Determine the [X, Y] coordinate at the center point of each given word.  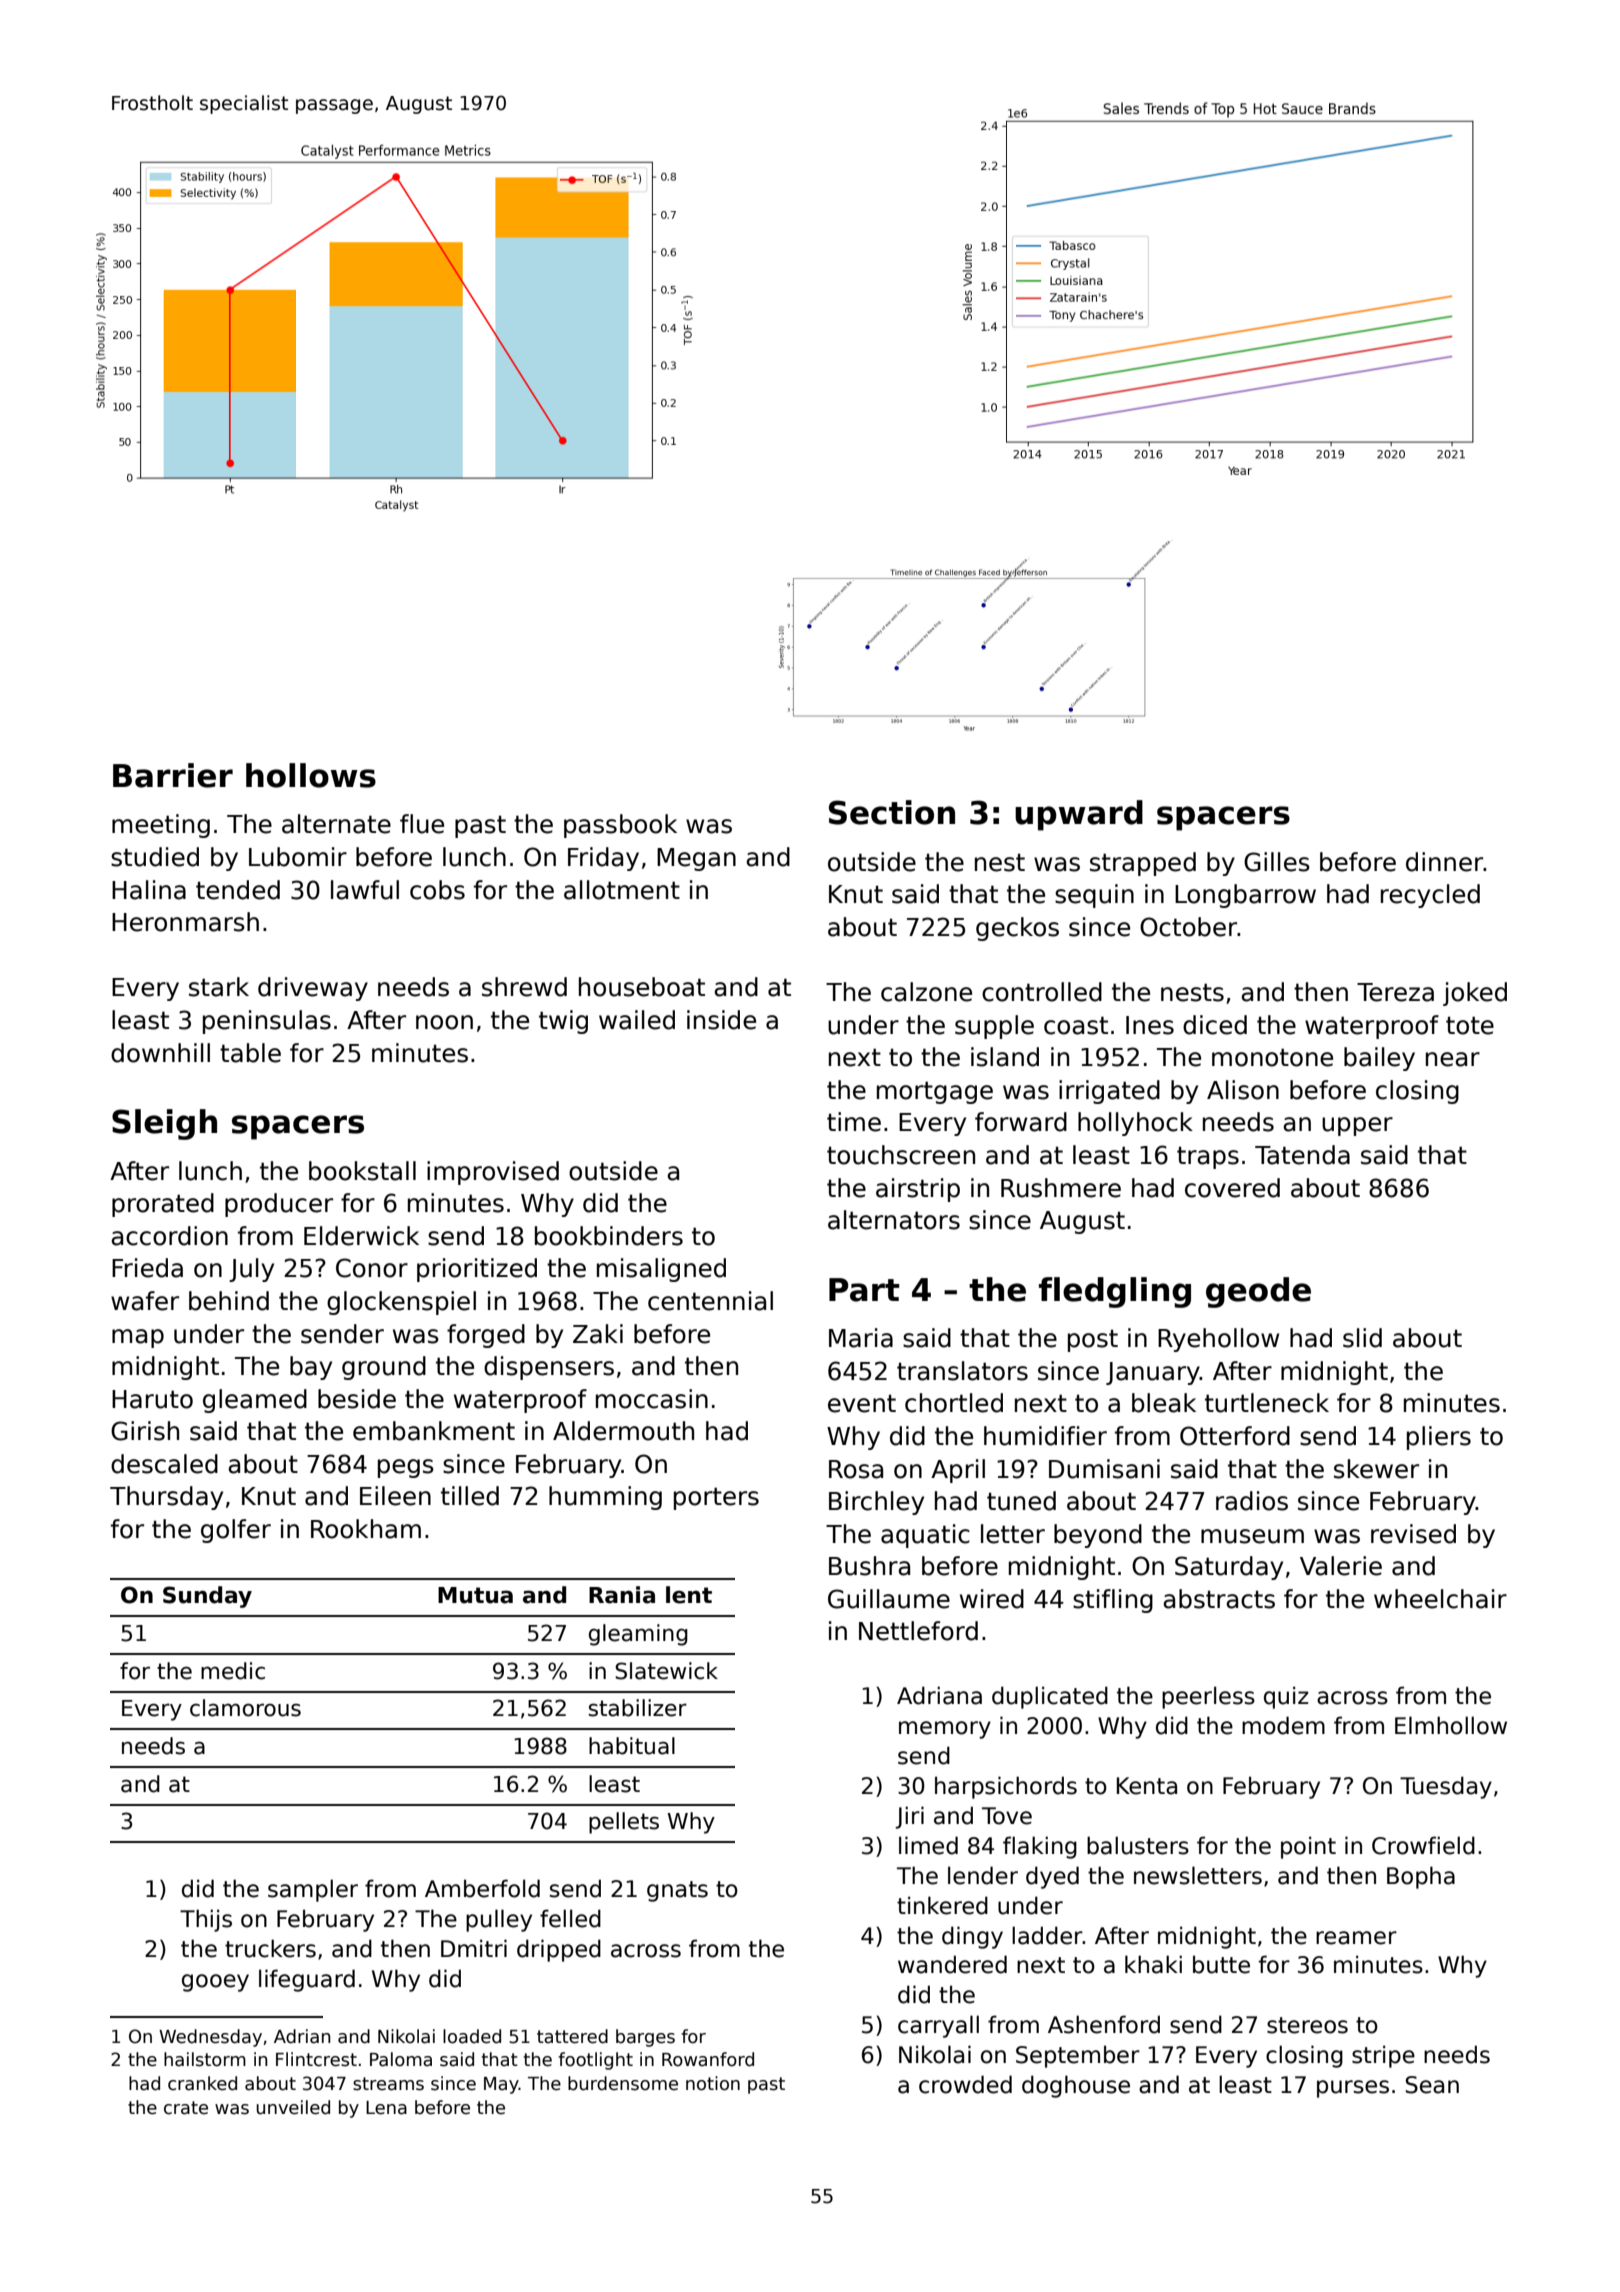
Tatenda [1302, 1155]
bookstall [362, 1171]
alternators [894, 1220]
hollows [311, 775]
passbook [620, 826]
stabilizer [638, 1708]
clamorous [245, 1708]
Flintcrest [316, 2059]
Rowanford [708, 2059]
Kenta [1147, 1786]
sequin [1094, 896]
